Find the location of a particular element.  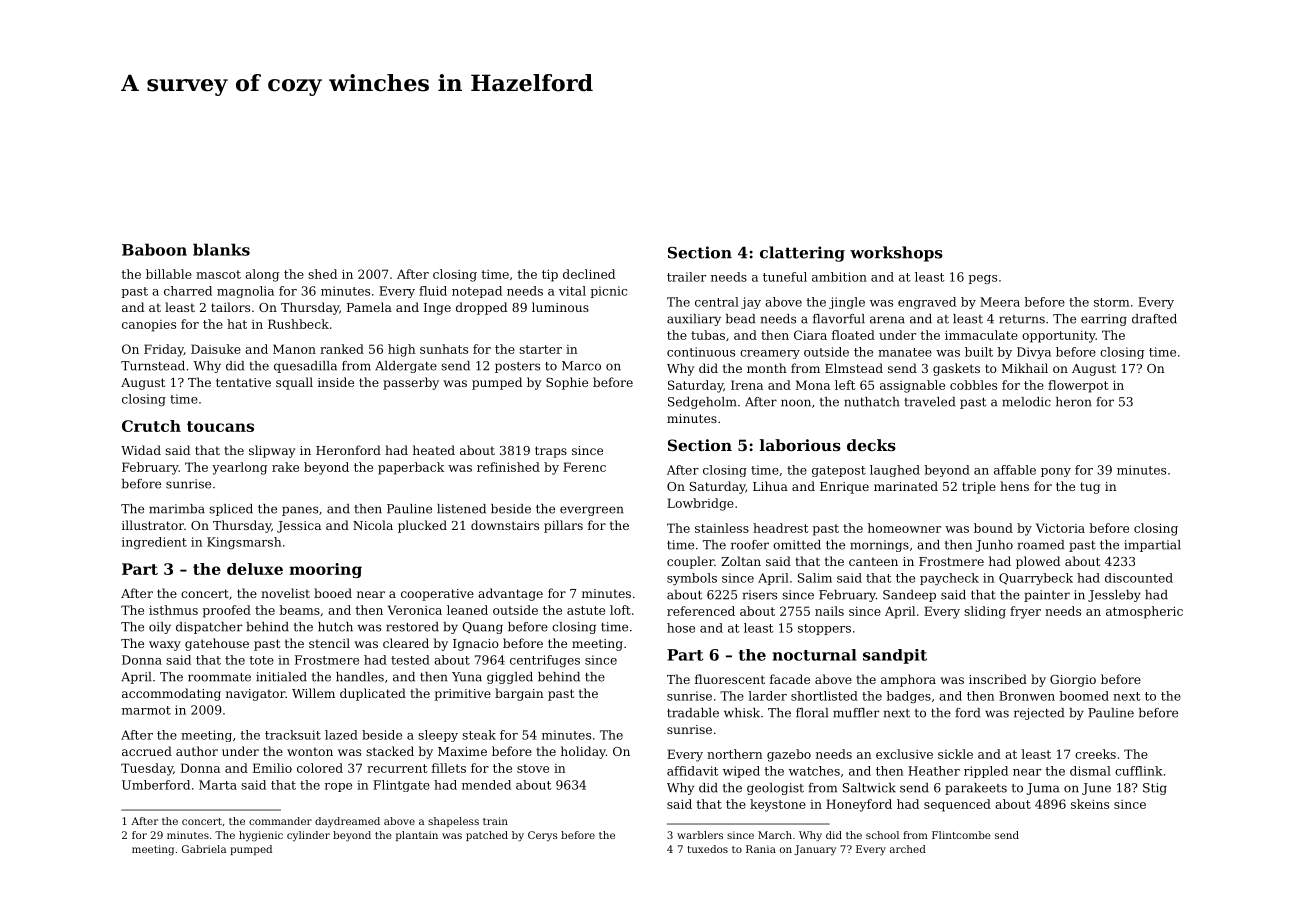

hose is located at coordinates (681, 628).
